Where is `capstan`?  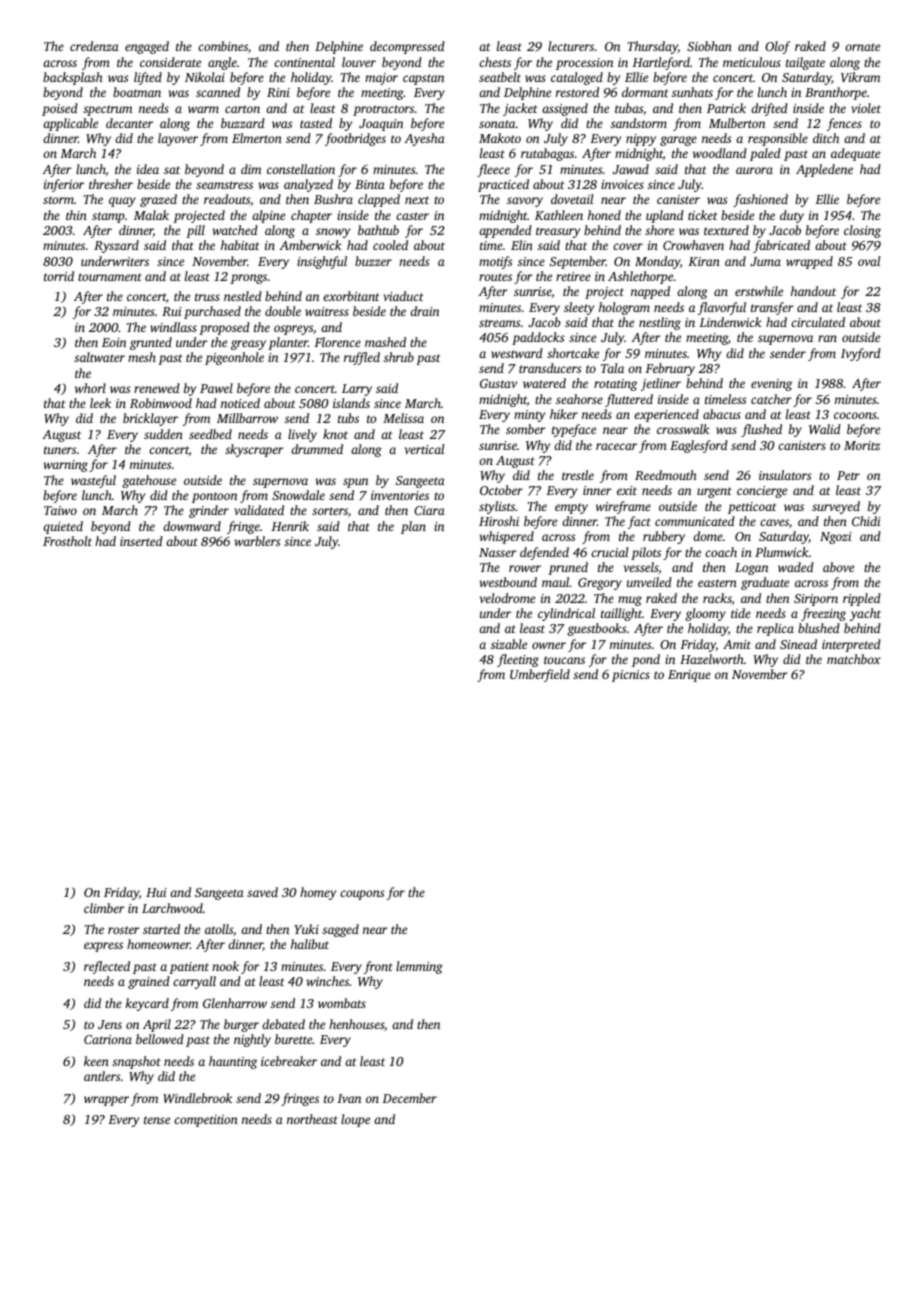 capstan is located at coordinates (423, 79).
